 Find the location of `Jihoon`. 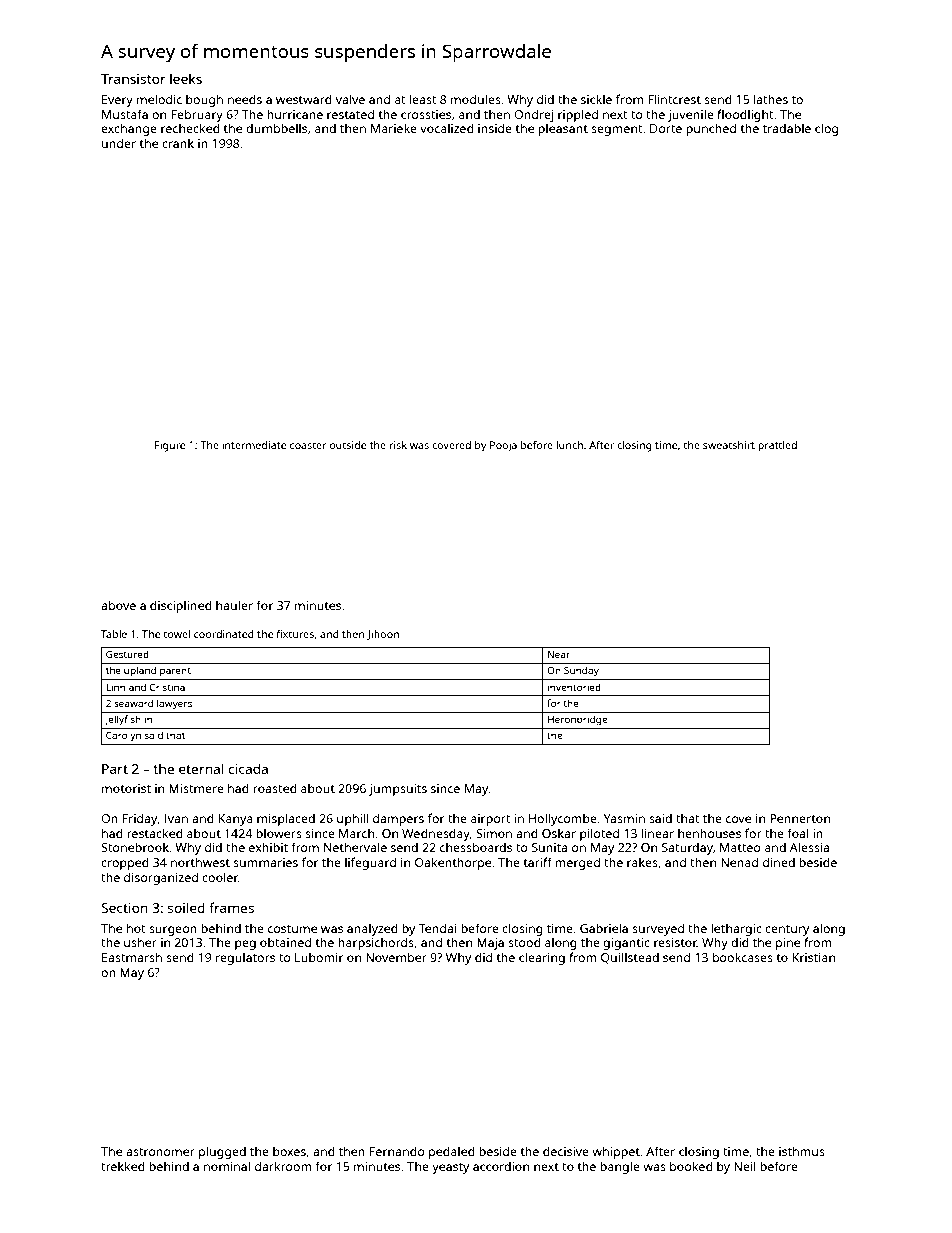

Jihoon is located at coordinates (383, 635).
